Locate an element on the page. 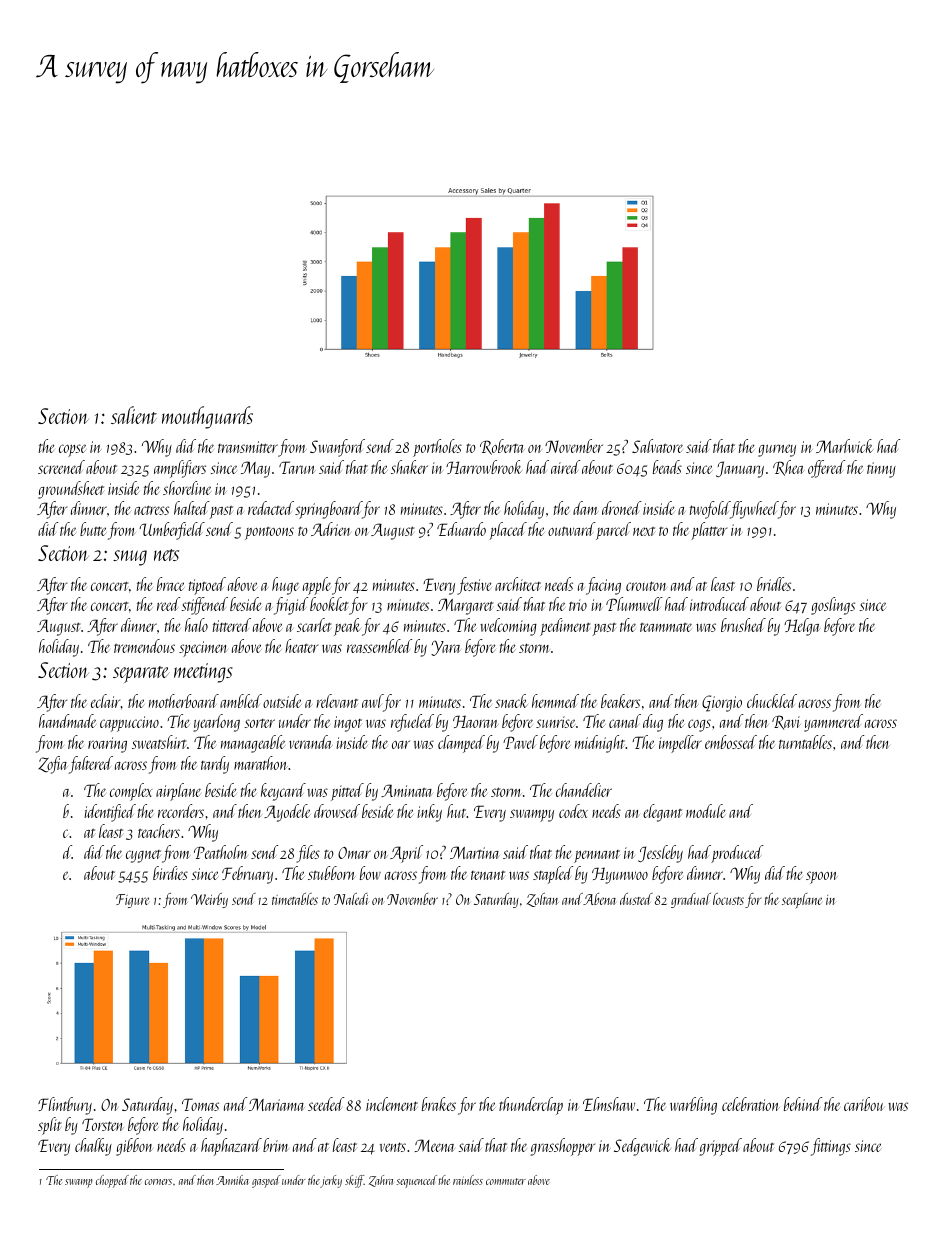  separate is located at coordinates (141, 674).
